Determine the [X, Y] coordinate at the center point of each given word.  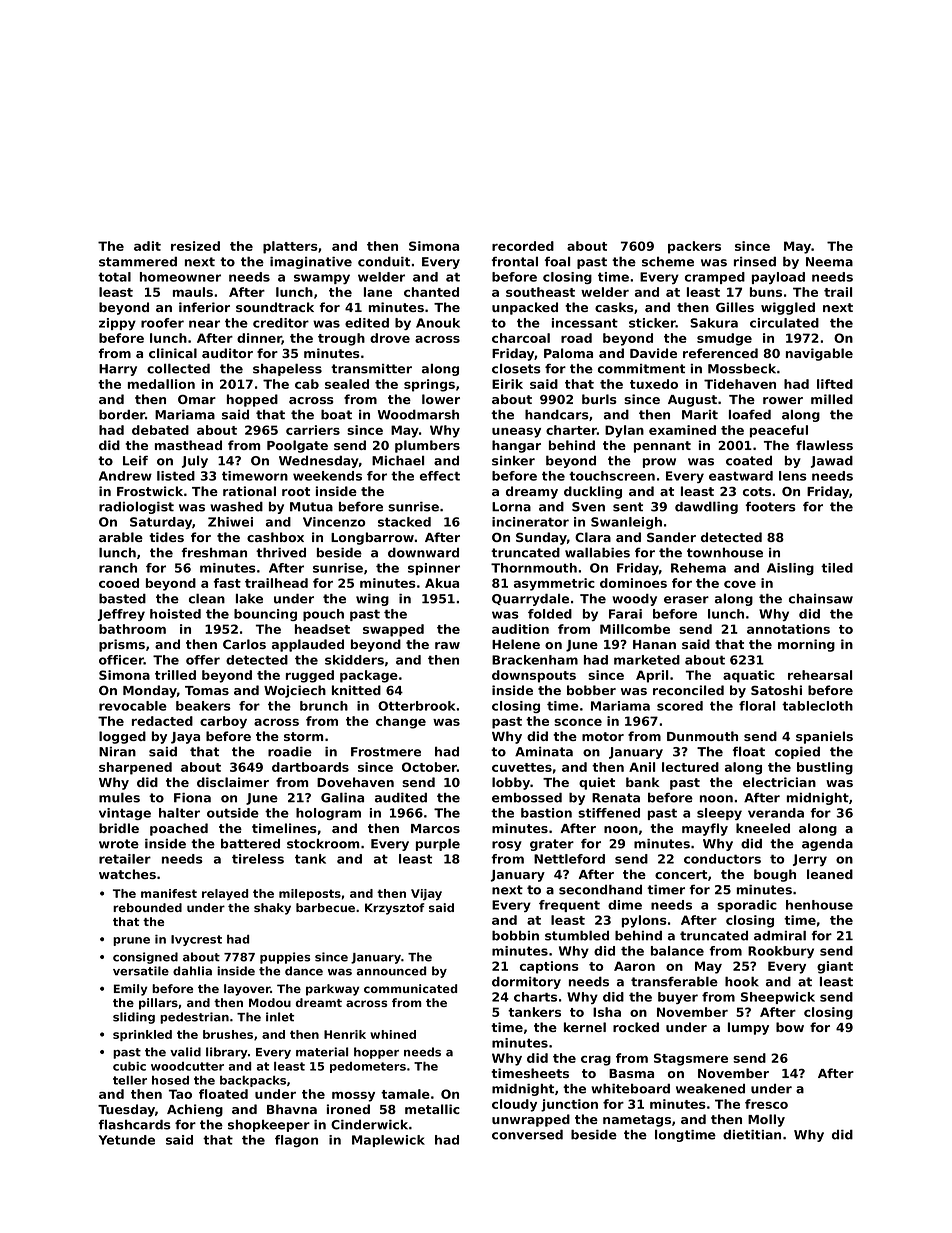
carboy [223, 722]
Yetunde [127, 1140]
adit [147, 246]
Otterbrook [416, 706]
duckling [593, 492]
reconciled [688, 690]
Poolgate [297, 446]
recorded [523, 246]
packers [694, 247]
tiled [837, 568]
